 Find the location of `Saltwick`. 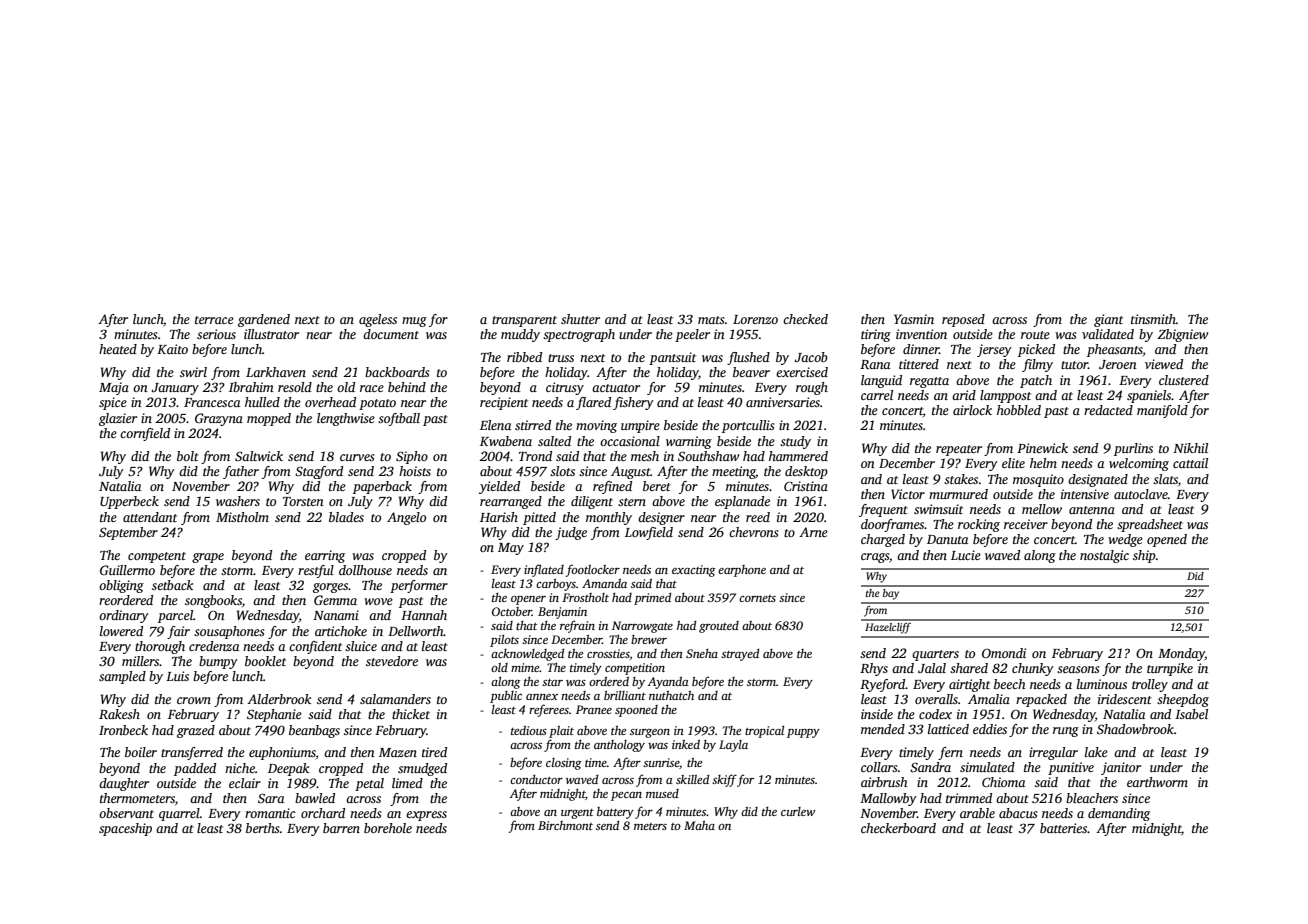

Saltwick is located at coordinates (259, 456).
